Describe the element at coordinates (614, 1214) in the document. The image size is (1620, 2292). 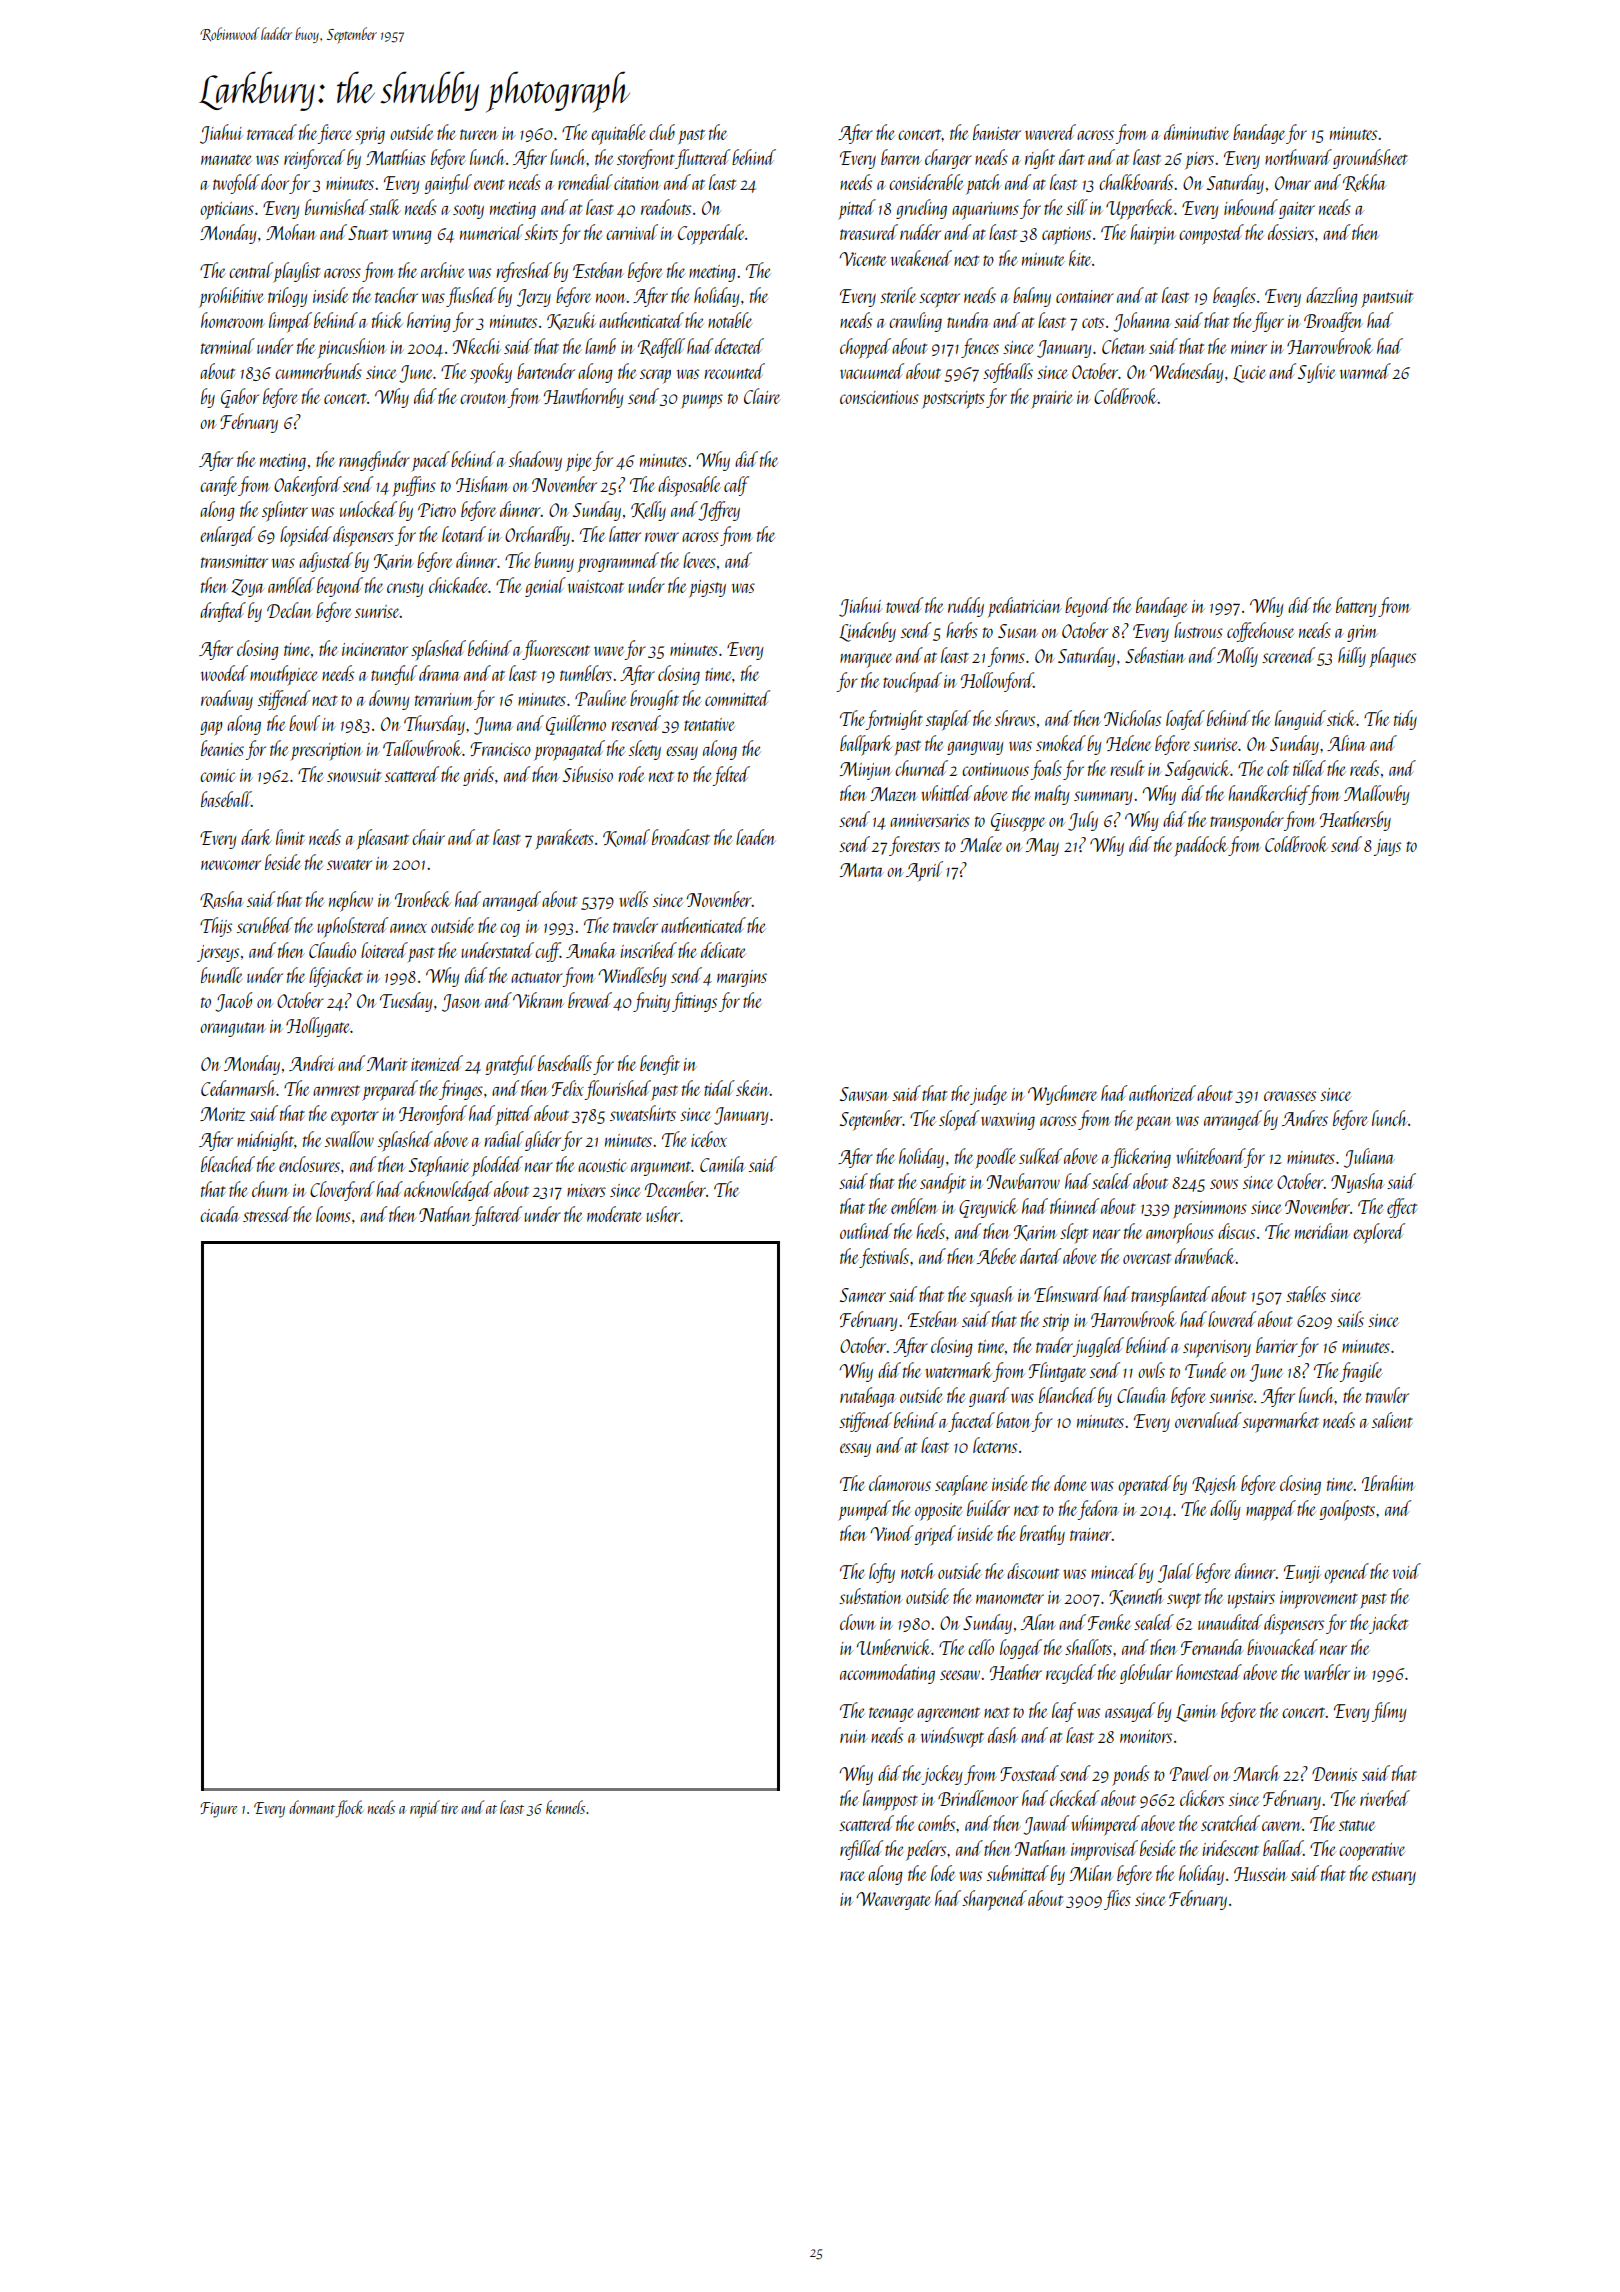
I see `moderate` at that location.
